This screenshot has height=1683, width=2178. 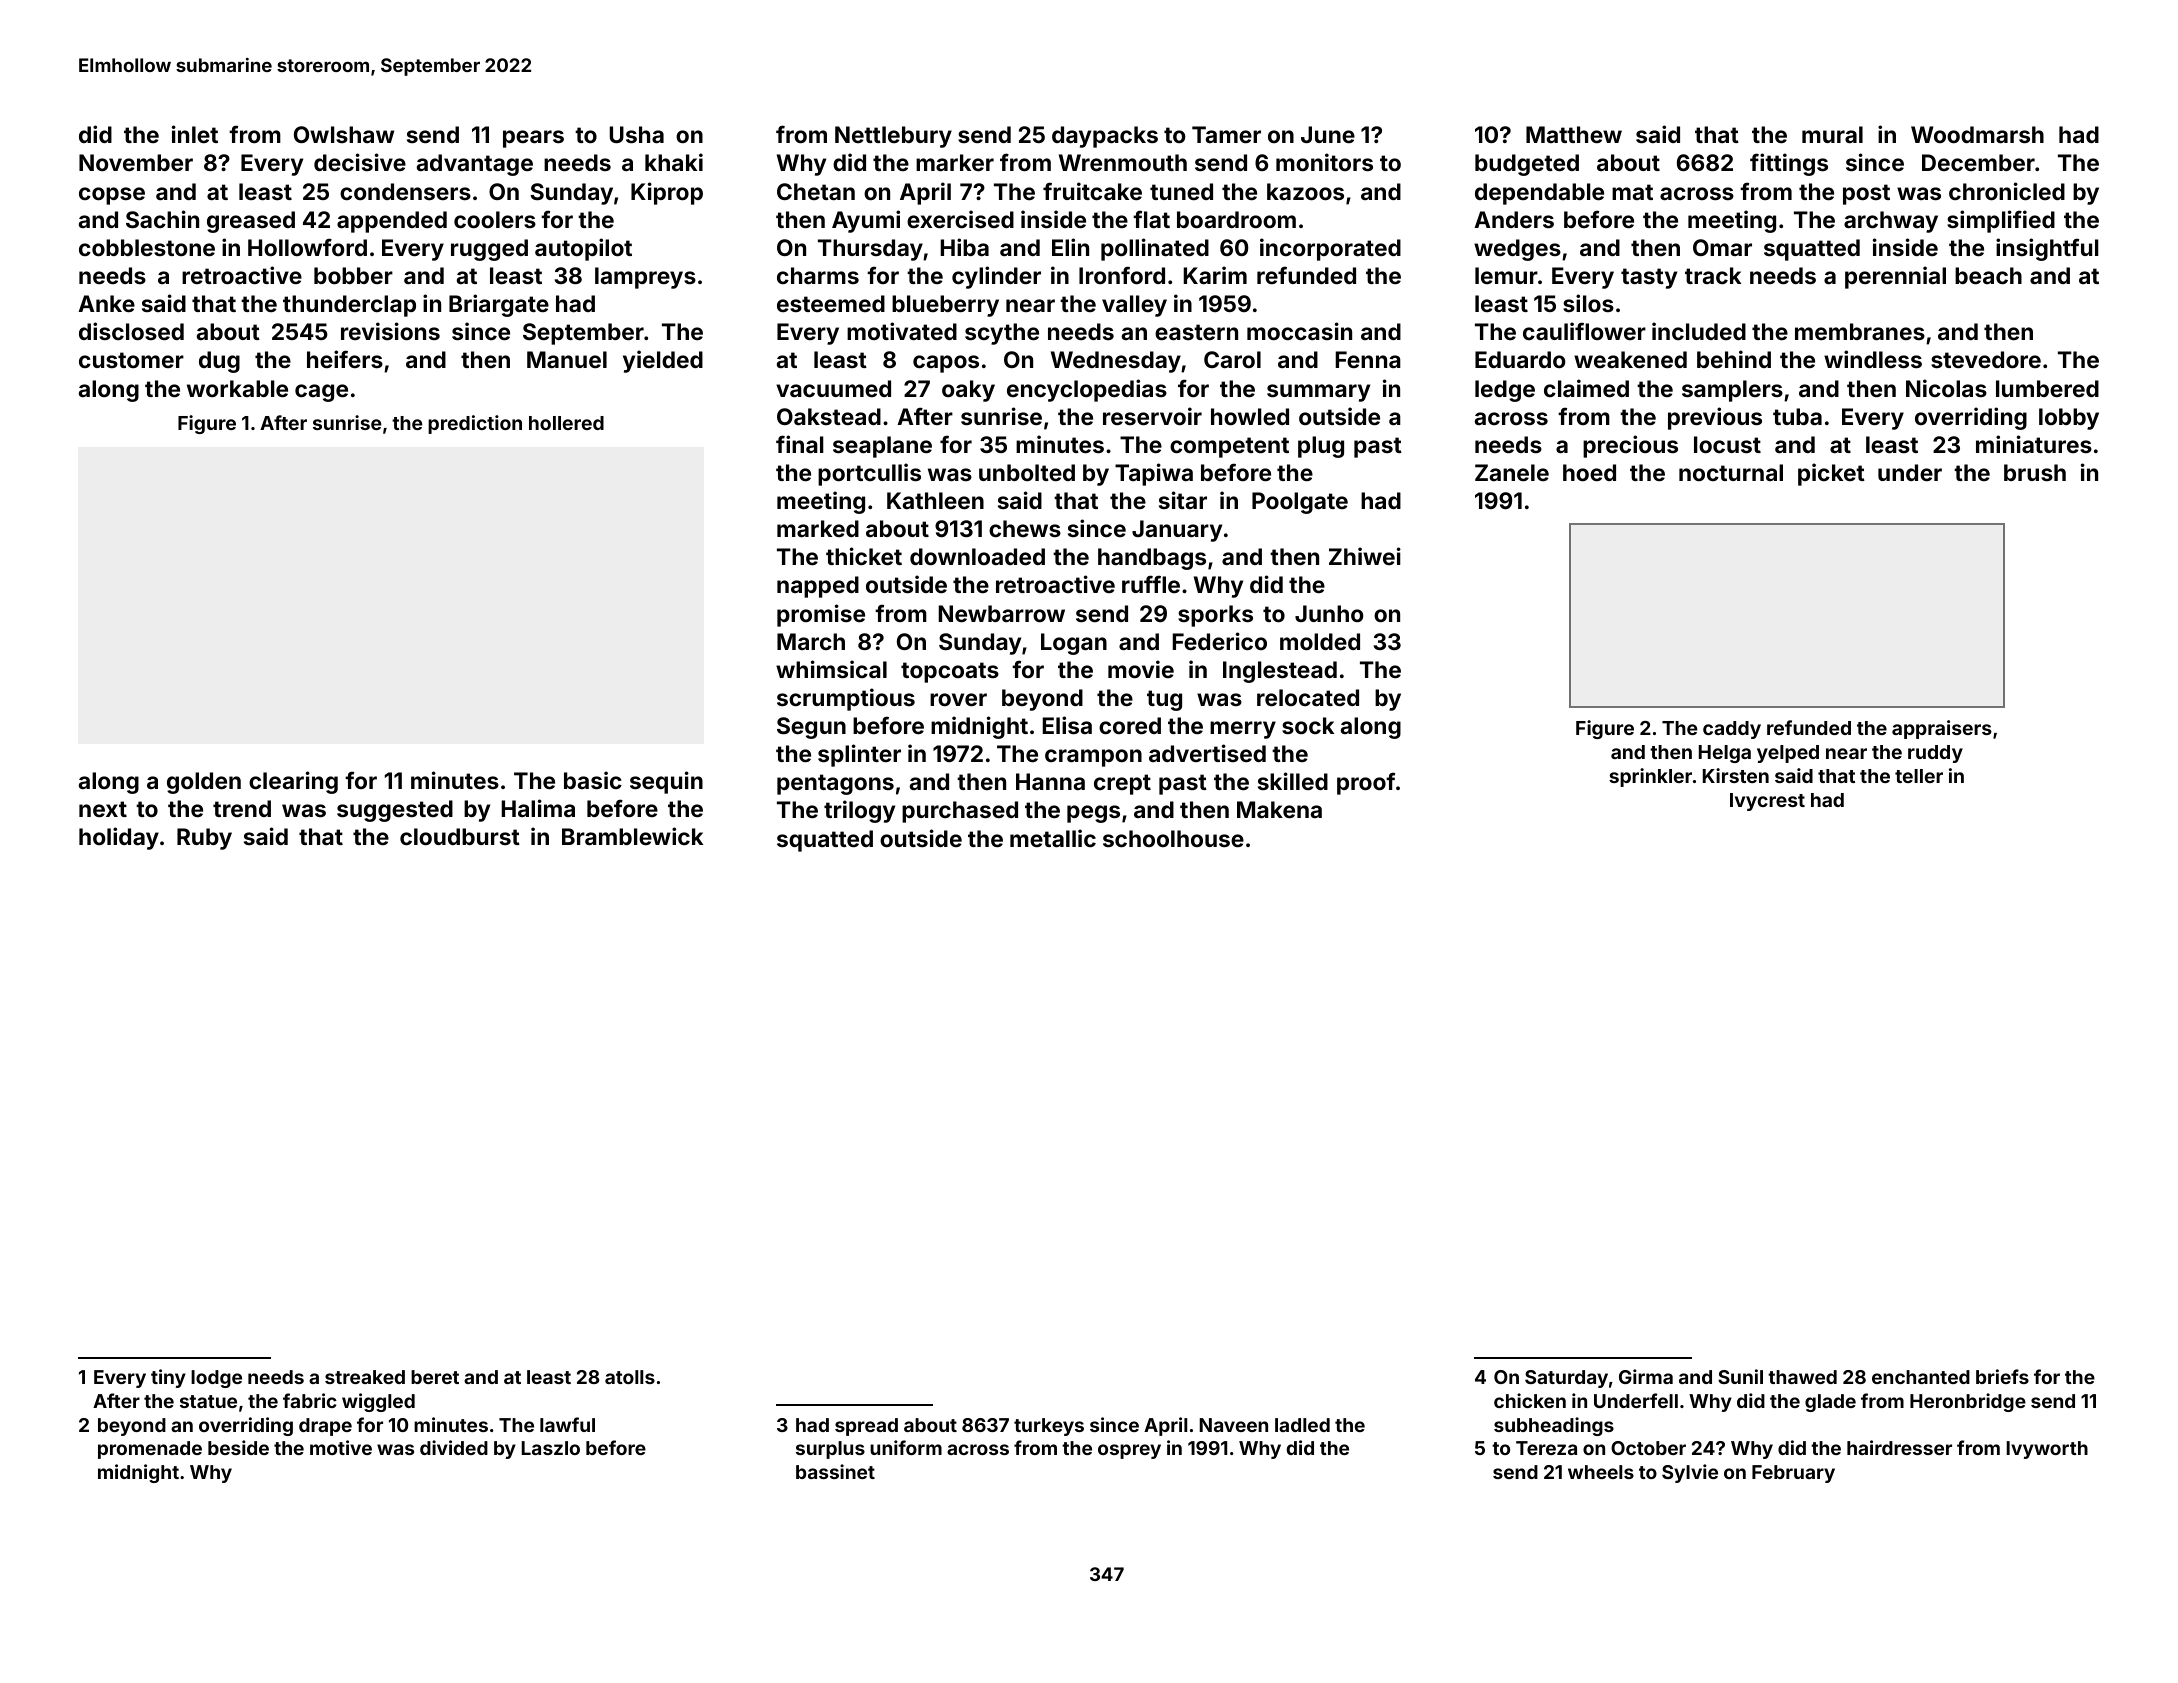 I want to click on cloudburst, so click(x=460, y=836).
